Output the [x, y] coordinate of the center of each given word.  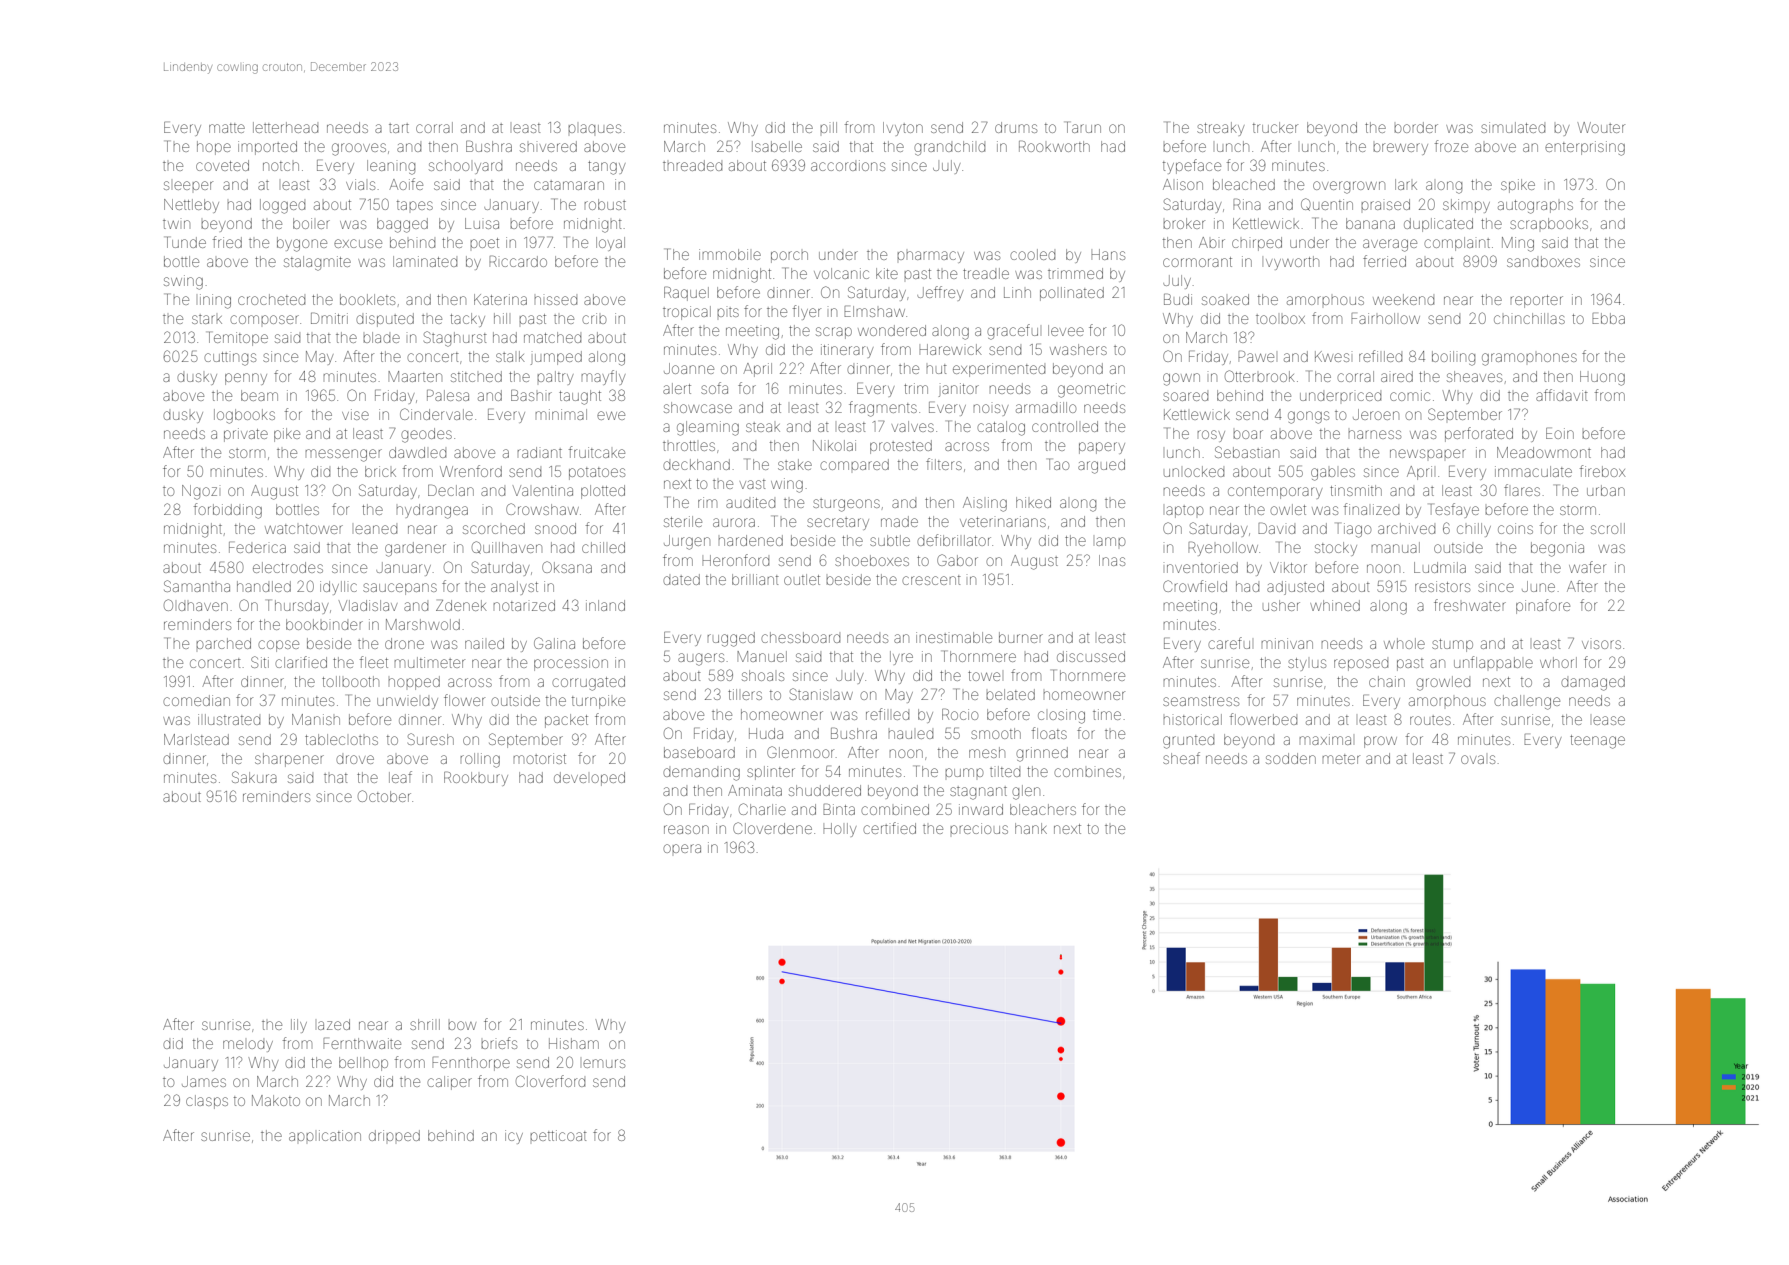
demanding [701, 773]
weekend [1403, 299]
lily [299, 1026]
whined [1335, 605]
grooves [359, 149]
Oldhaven [196, 605]
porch [789, 257]
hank [1031, 828]
